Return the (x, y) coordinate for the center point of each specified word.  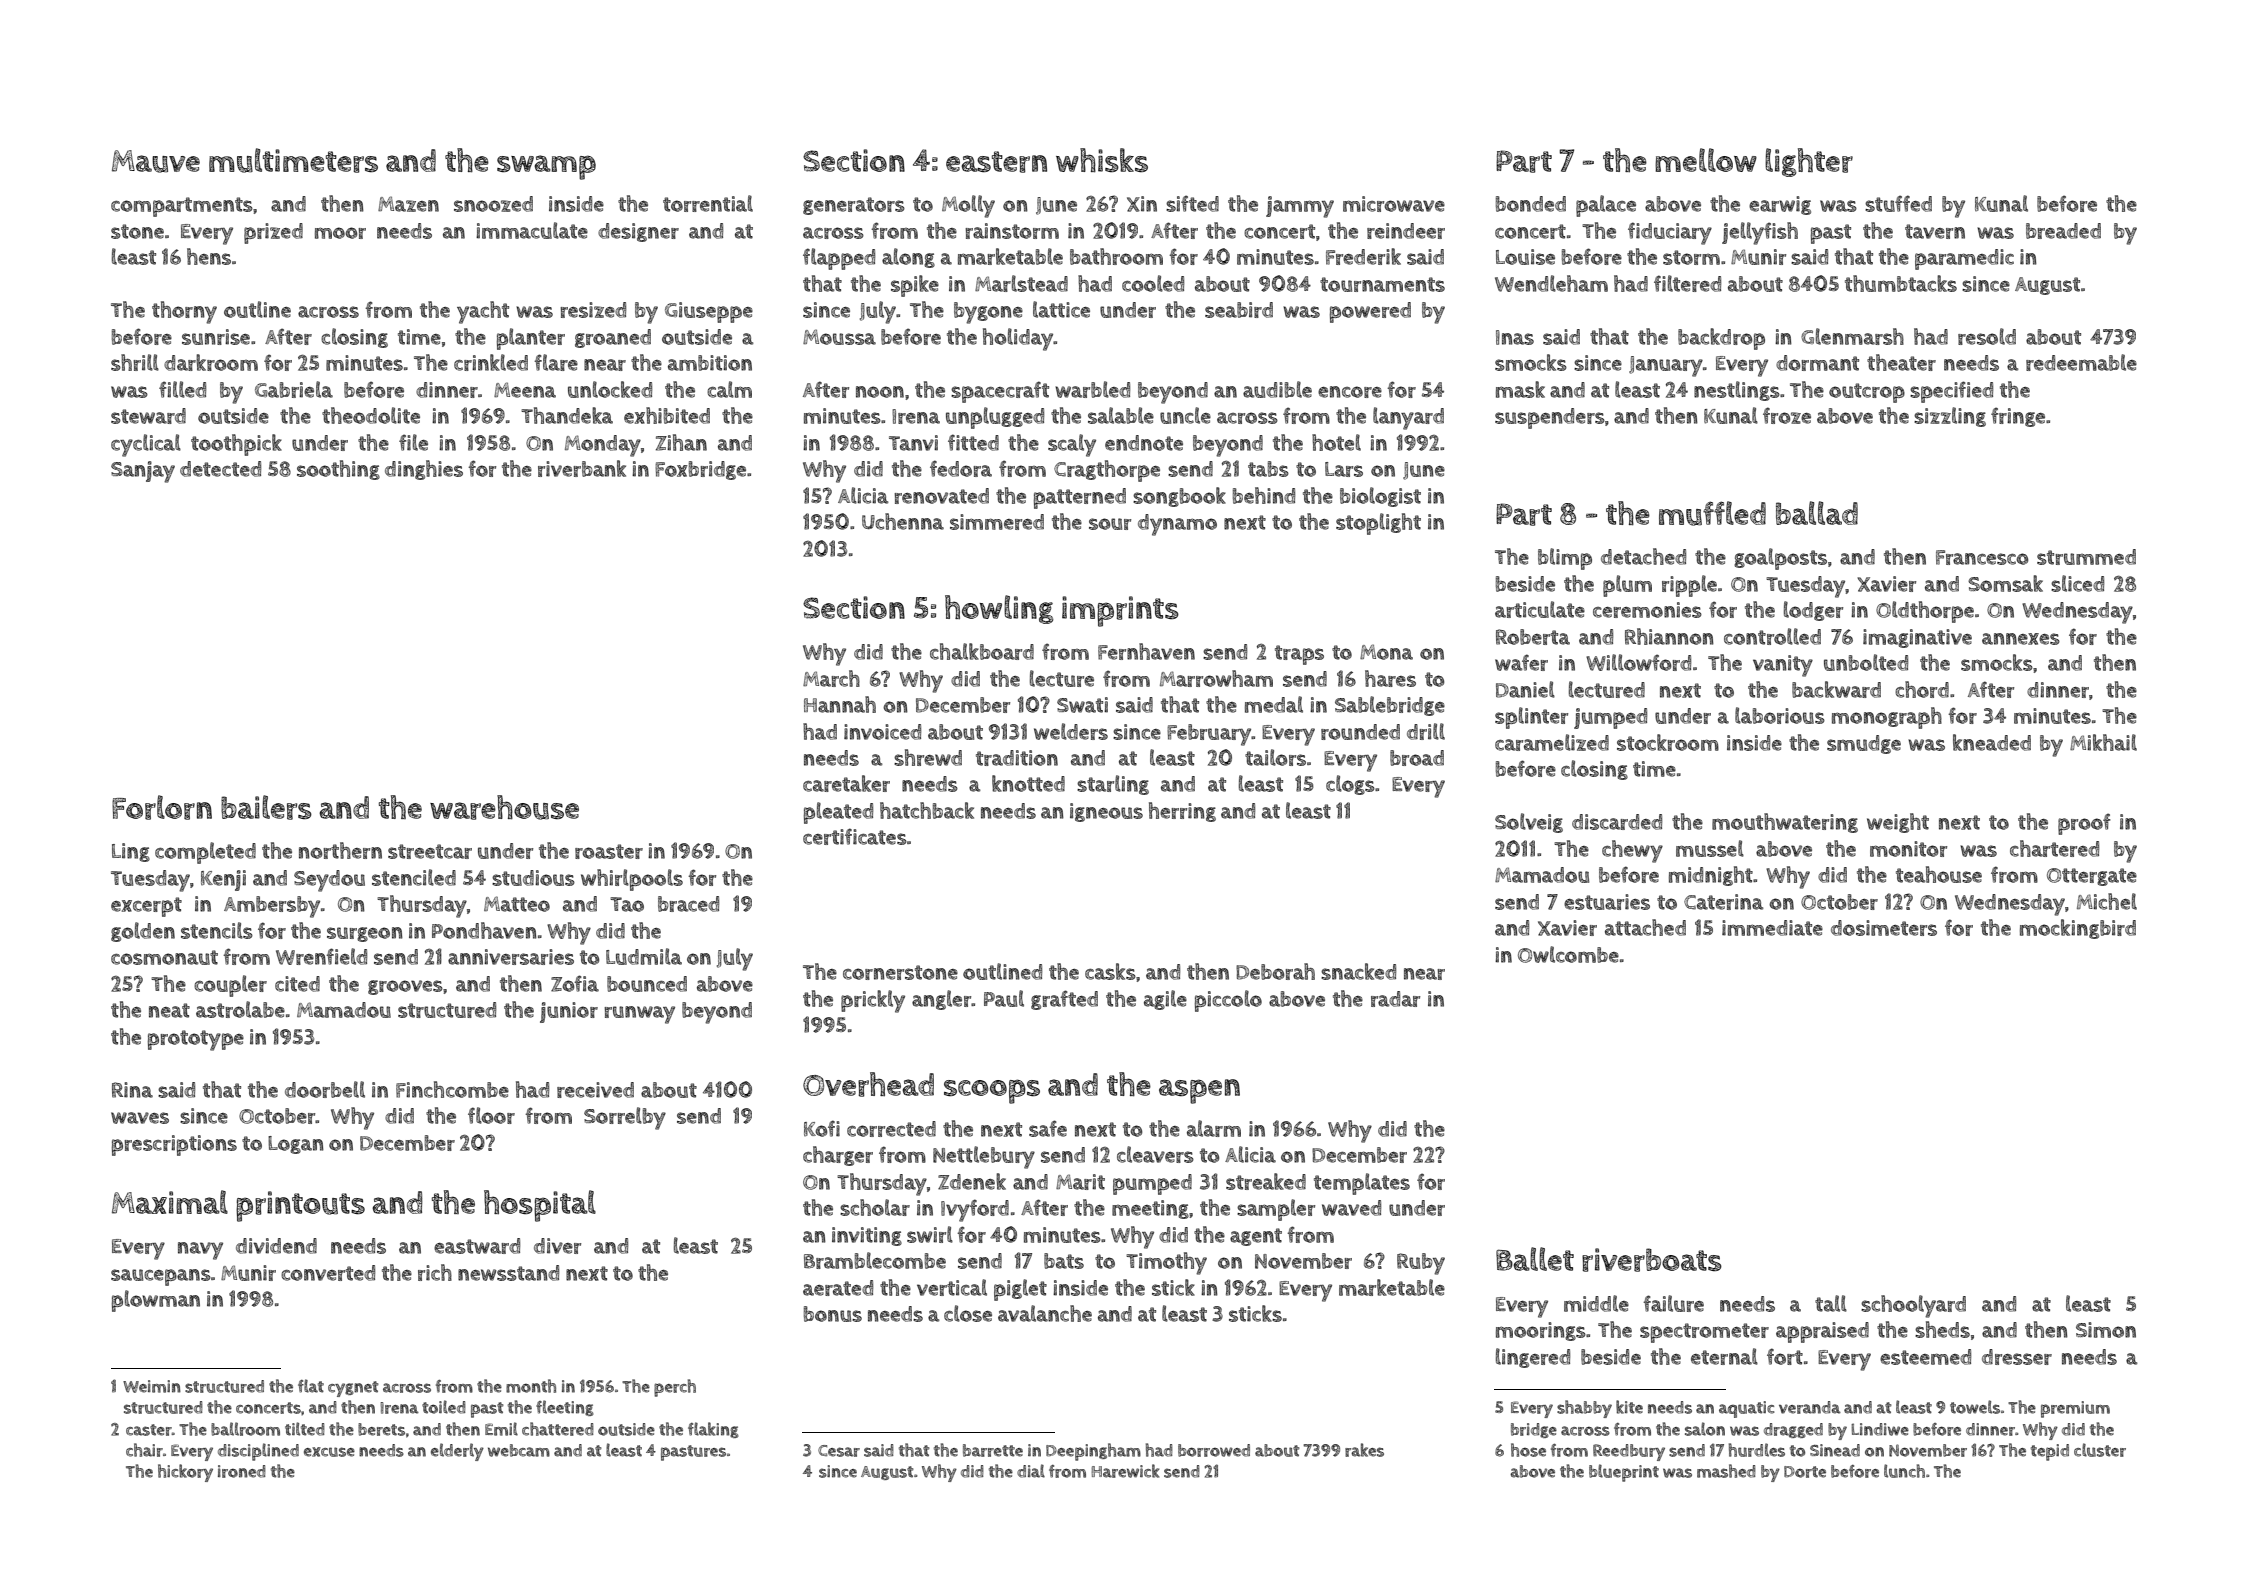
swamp (546, 167)
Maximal (170, 1202)
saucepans (161, 1277)
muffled (1712, 513)
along (908, 258)
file (413, 442)
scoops (992, 1091)
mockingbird (2078, 929)
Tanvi (913, 443)
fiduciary (1670, 233)
